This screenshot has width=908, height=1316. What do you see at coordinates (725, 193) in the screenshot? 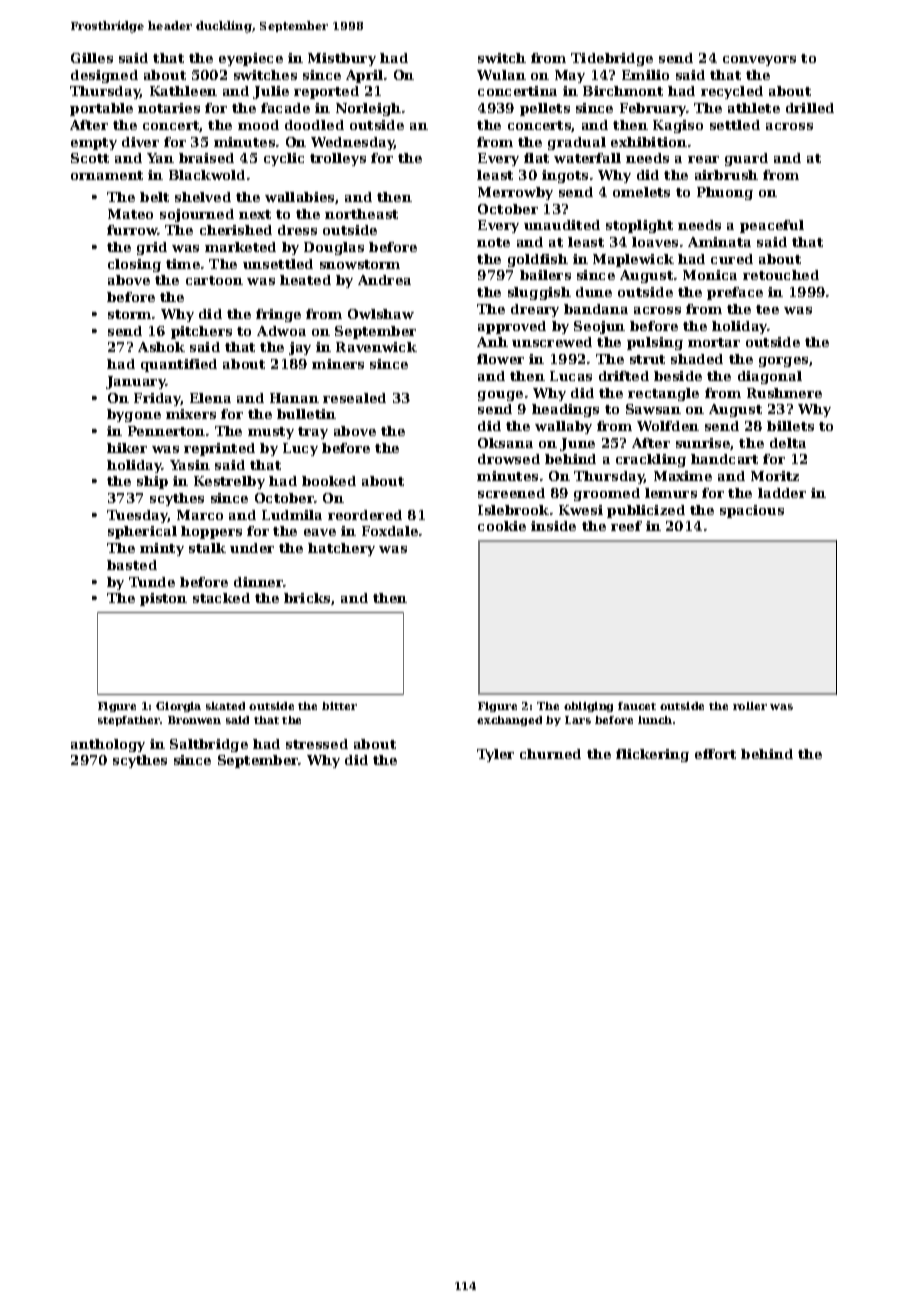
I see `Phuong` at bounding box center [725, 193].
